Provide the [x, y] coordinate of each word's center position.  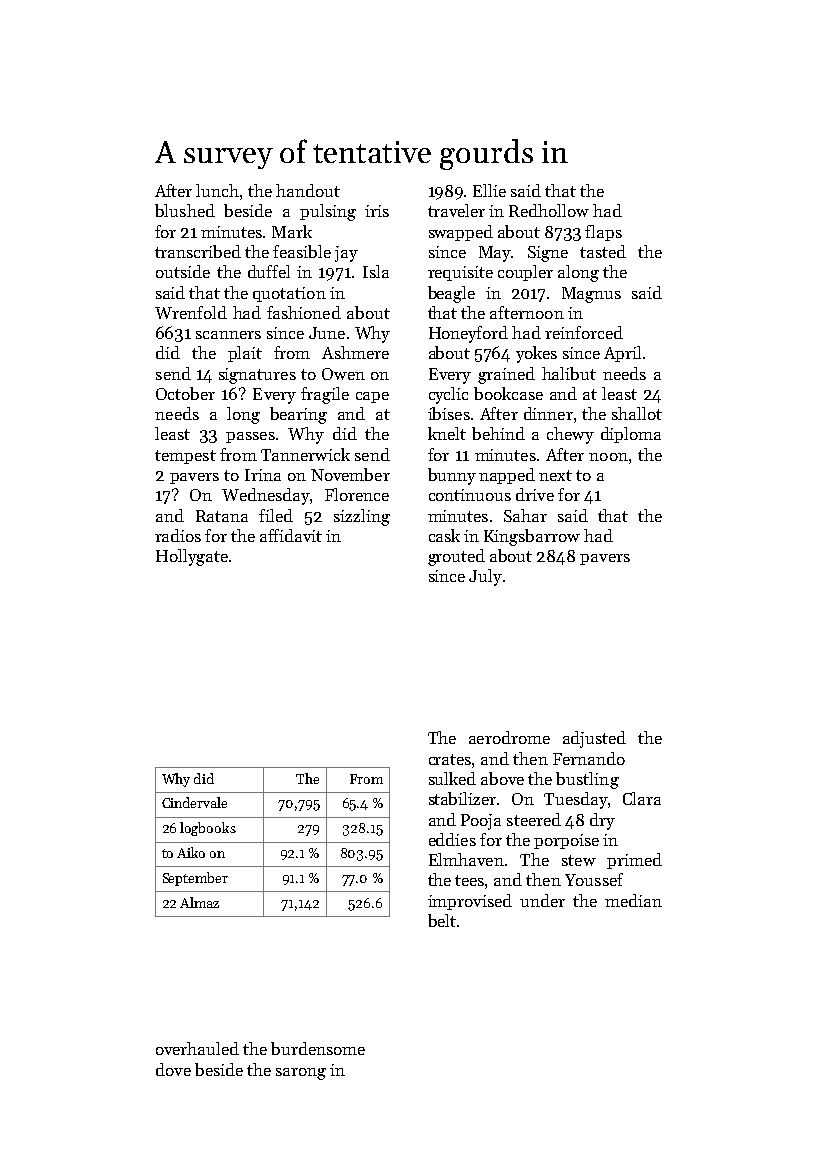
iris [377, 211]
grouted [456, 557]
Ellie [489, 190]
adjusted [594, 739]
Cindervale [194, 802]
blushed [185, 210]
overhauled [197, 1048]
